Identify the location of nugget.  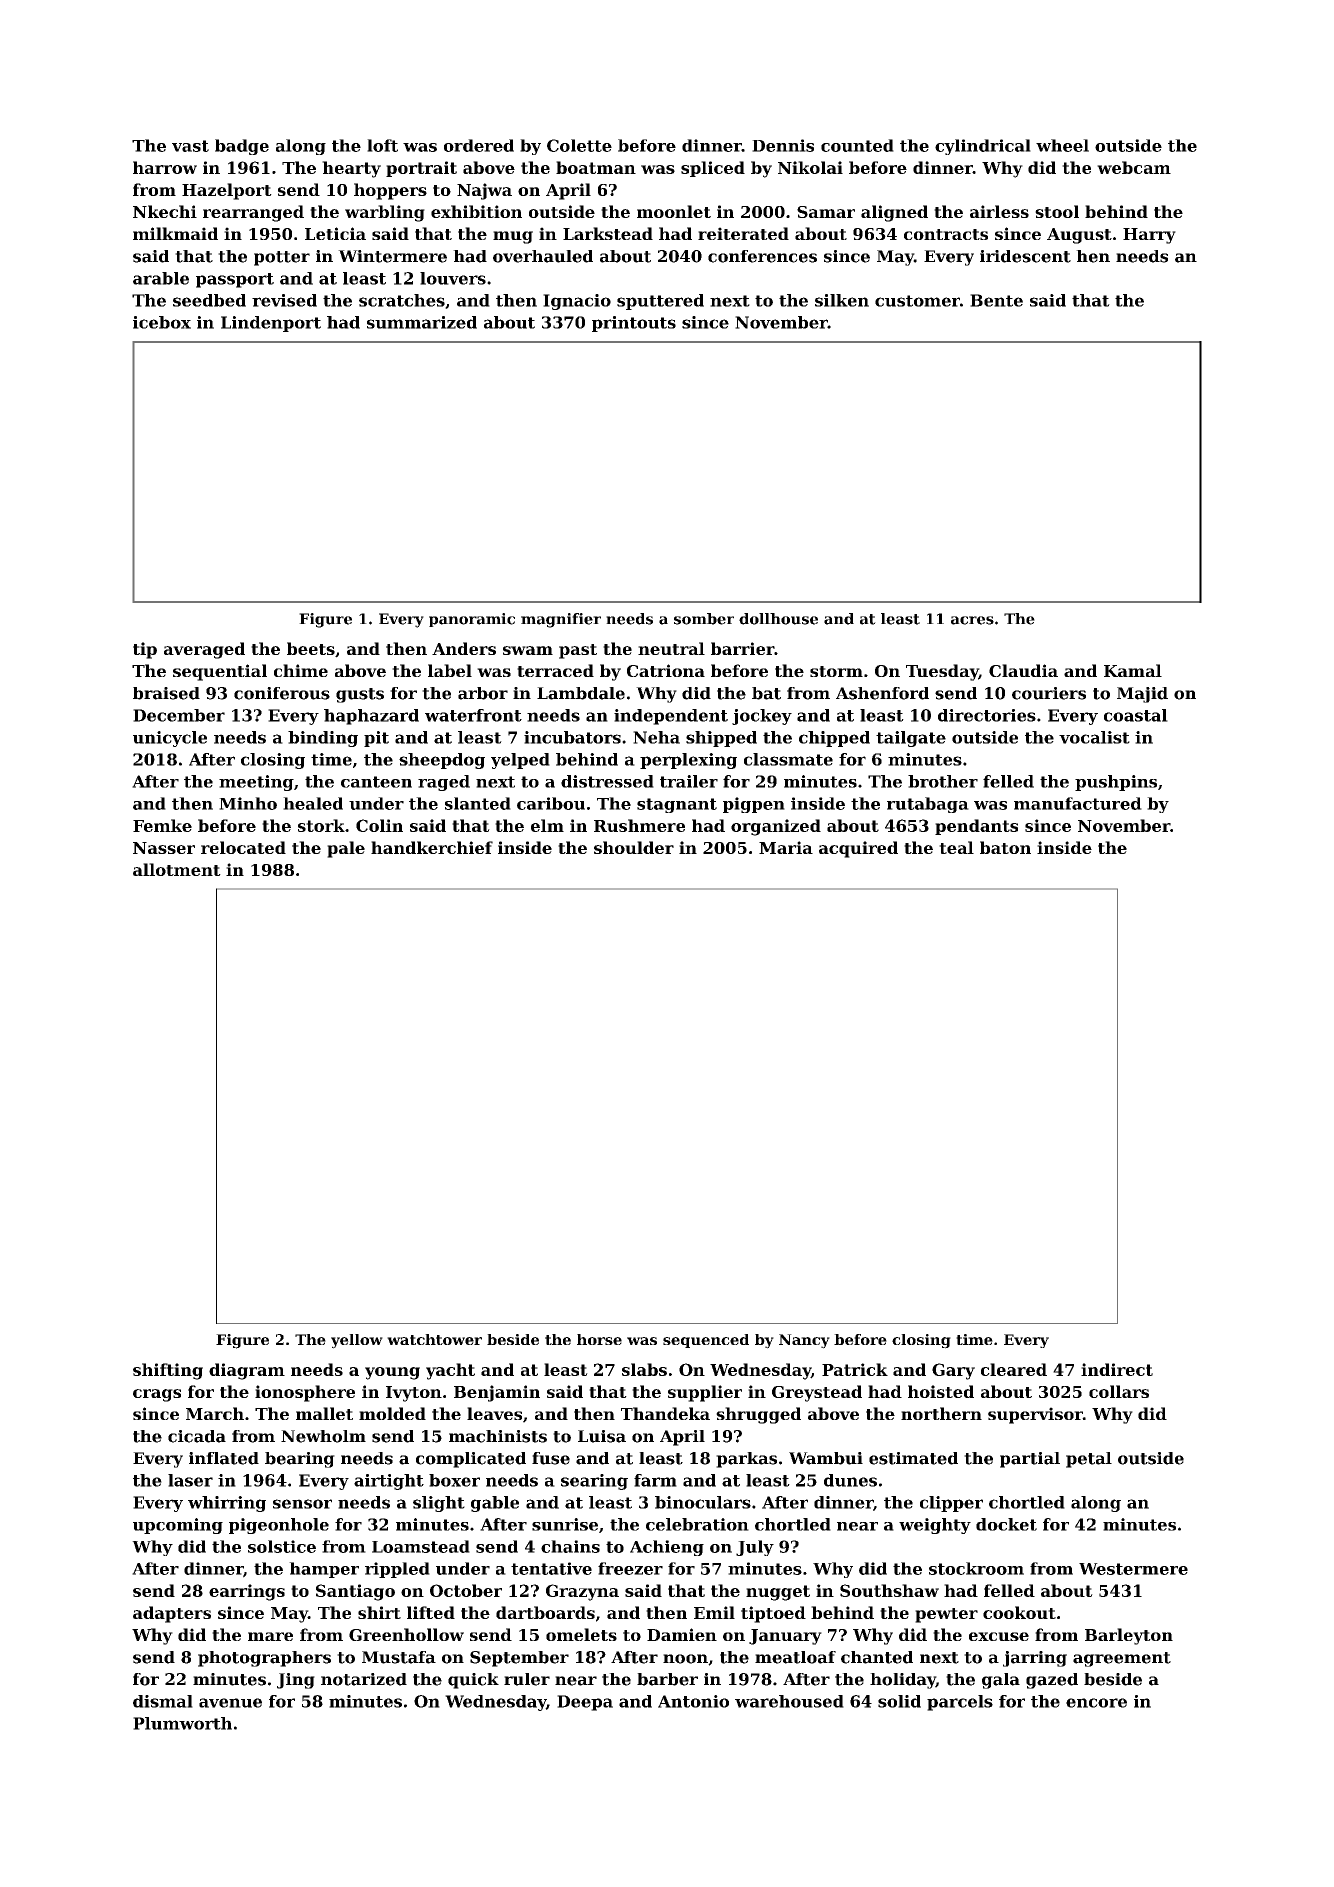
(778, 1593).
